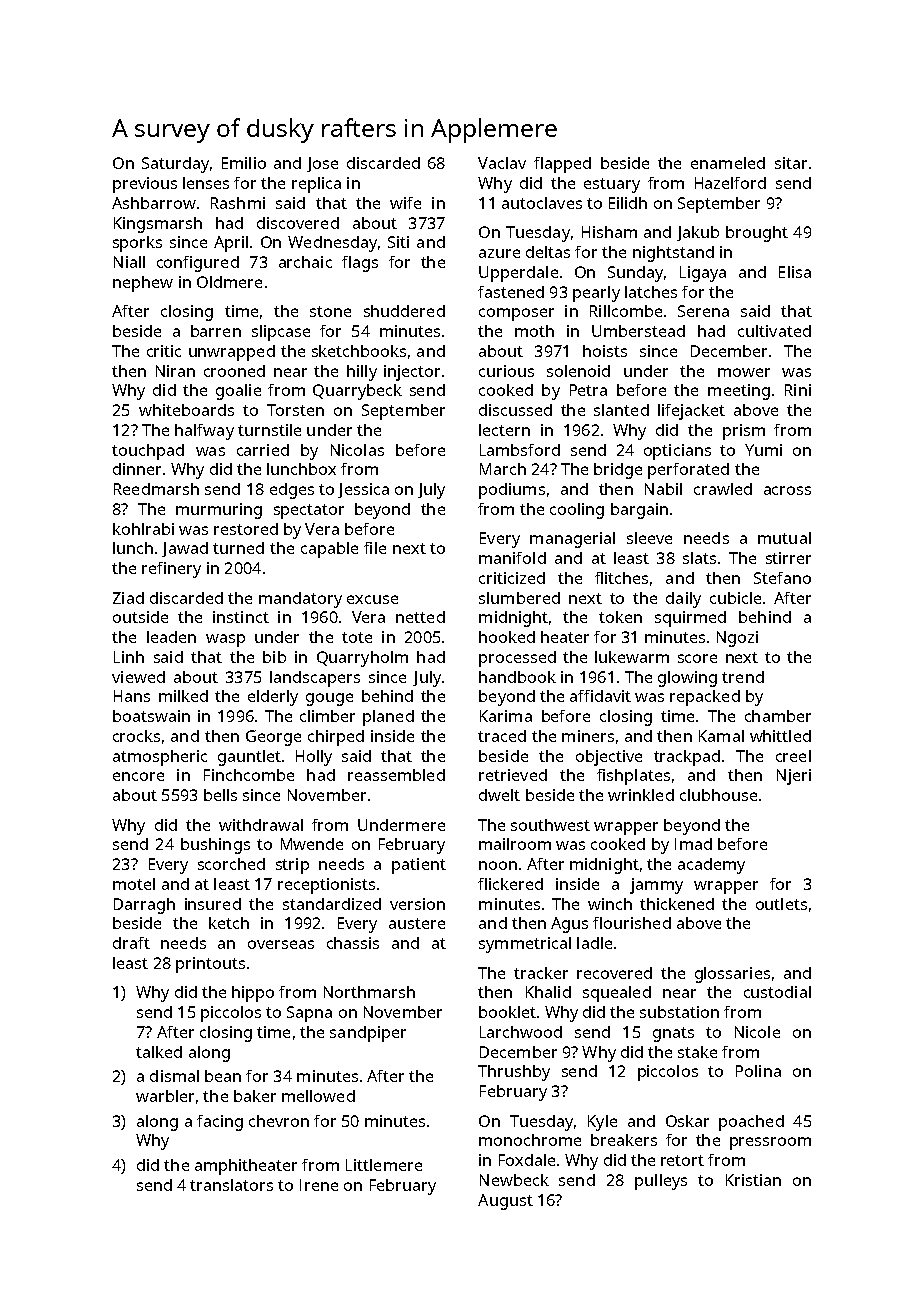 This screenshot has height=1308, width=924. I want to click on sitar, so click(791, 163).
